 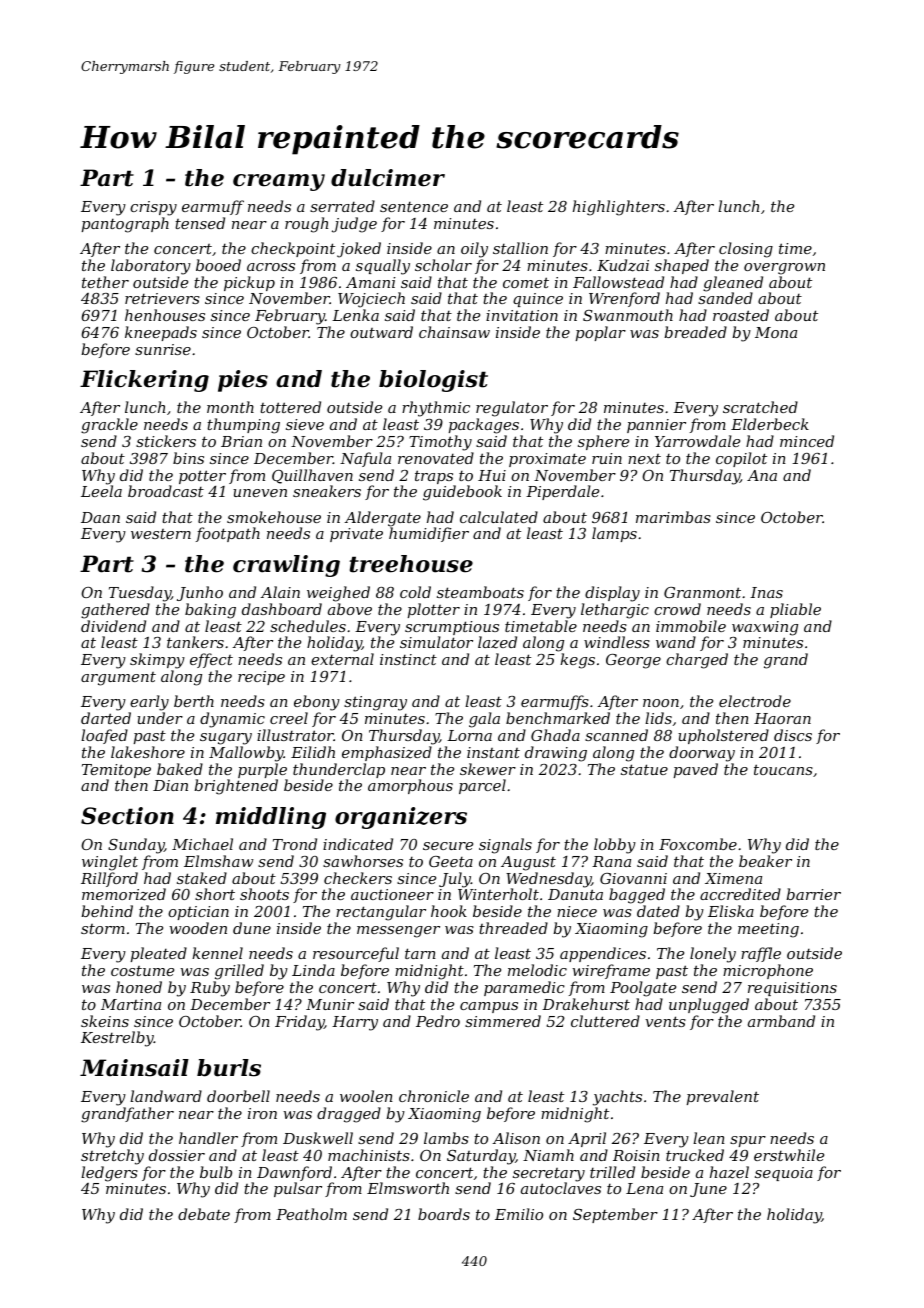 What do you see at coordinates (151, 267) in the screenshot?
I see `laboratory` at bounding box center [151, 267].
